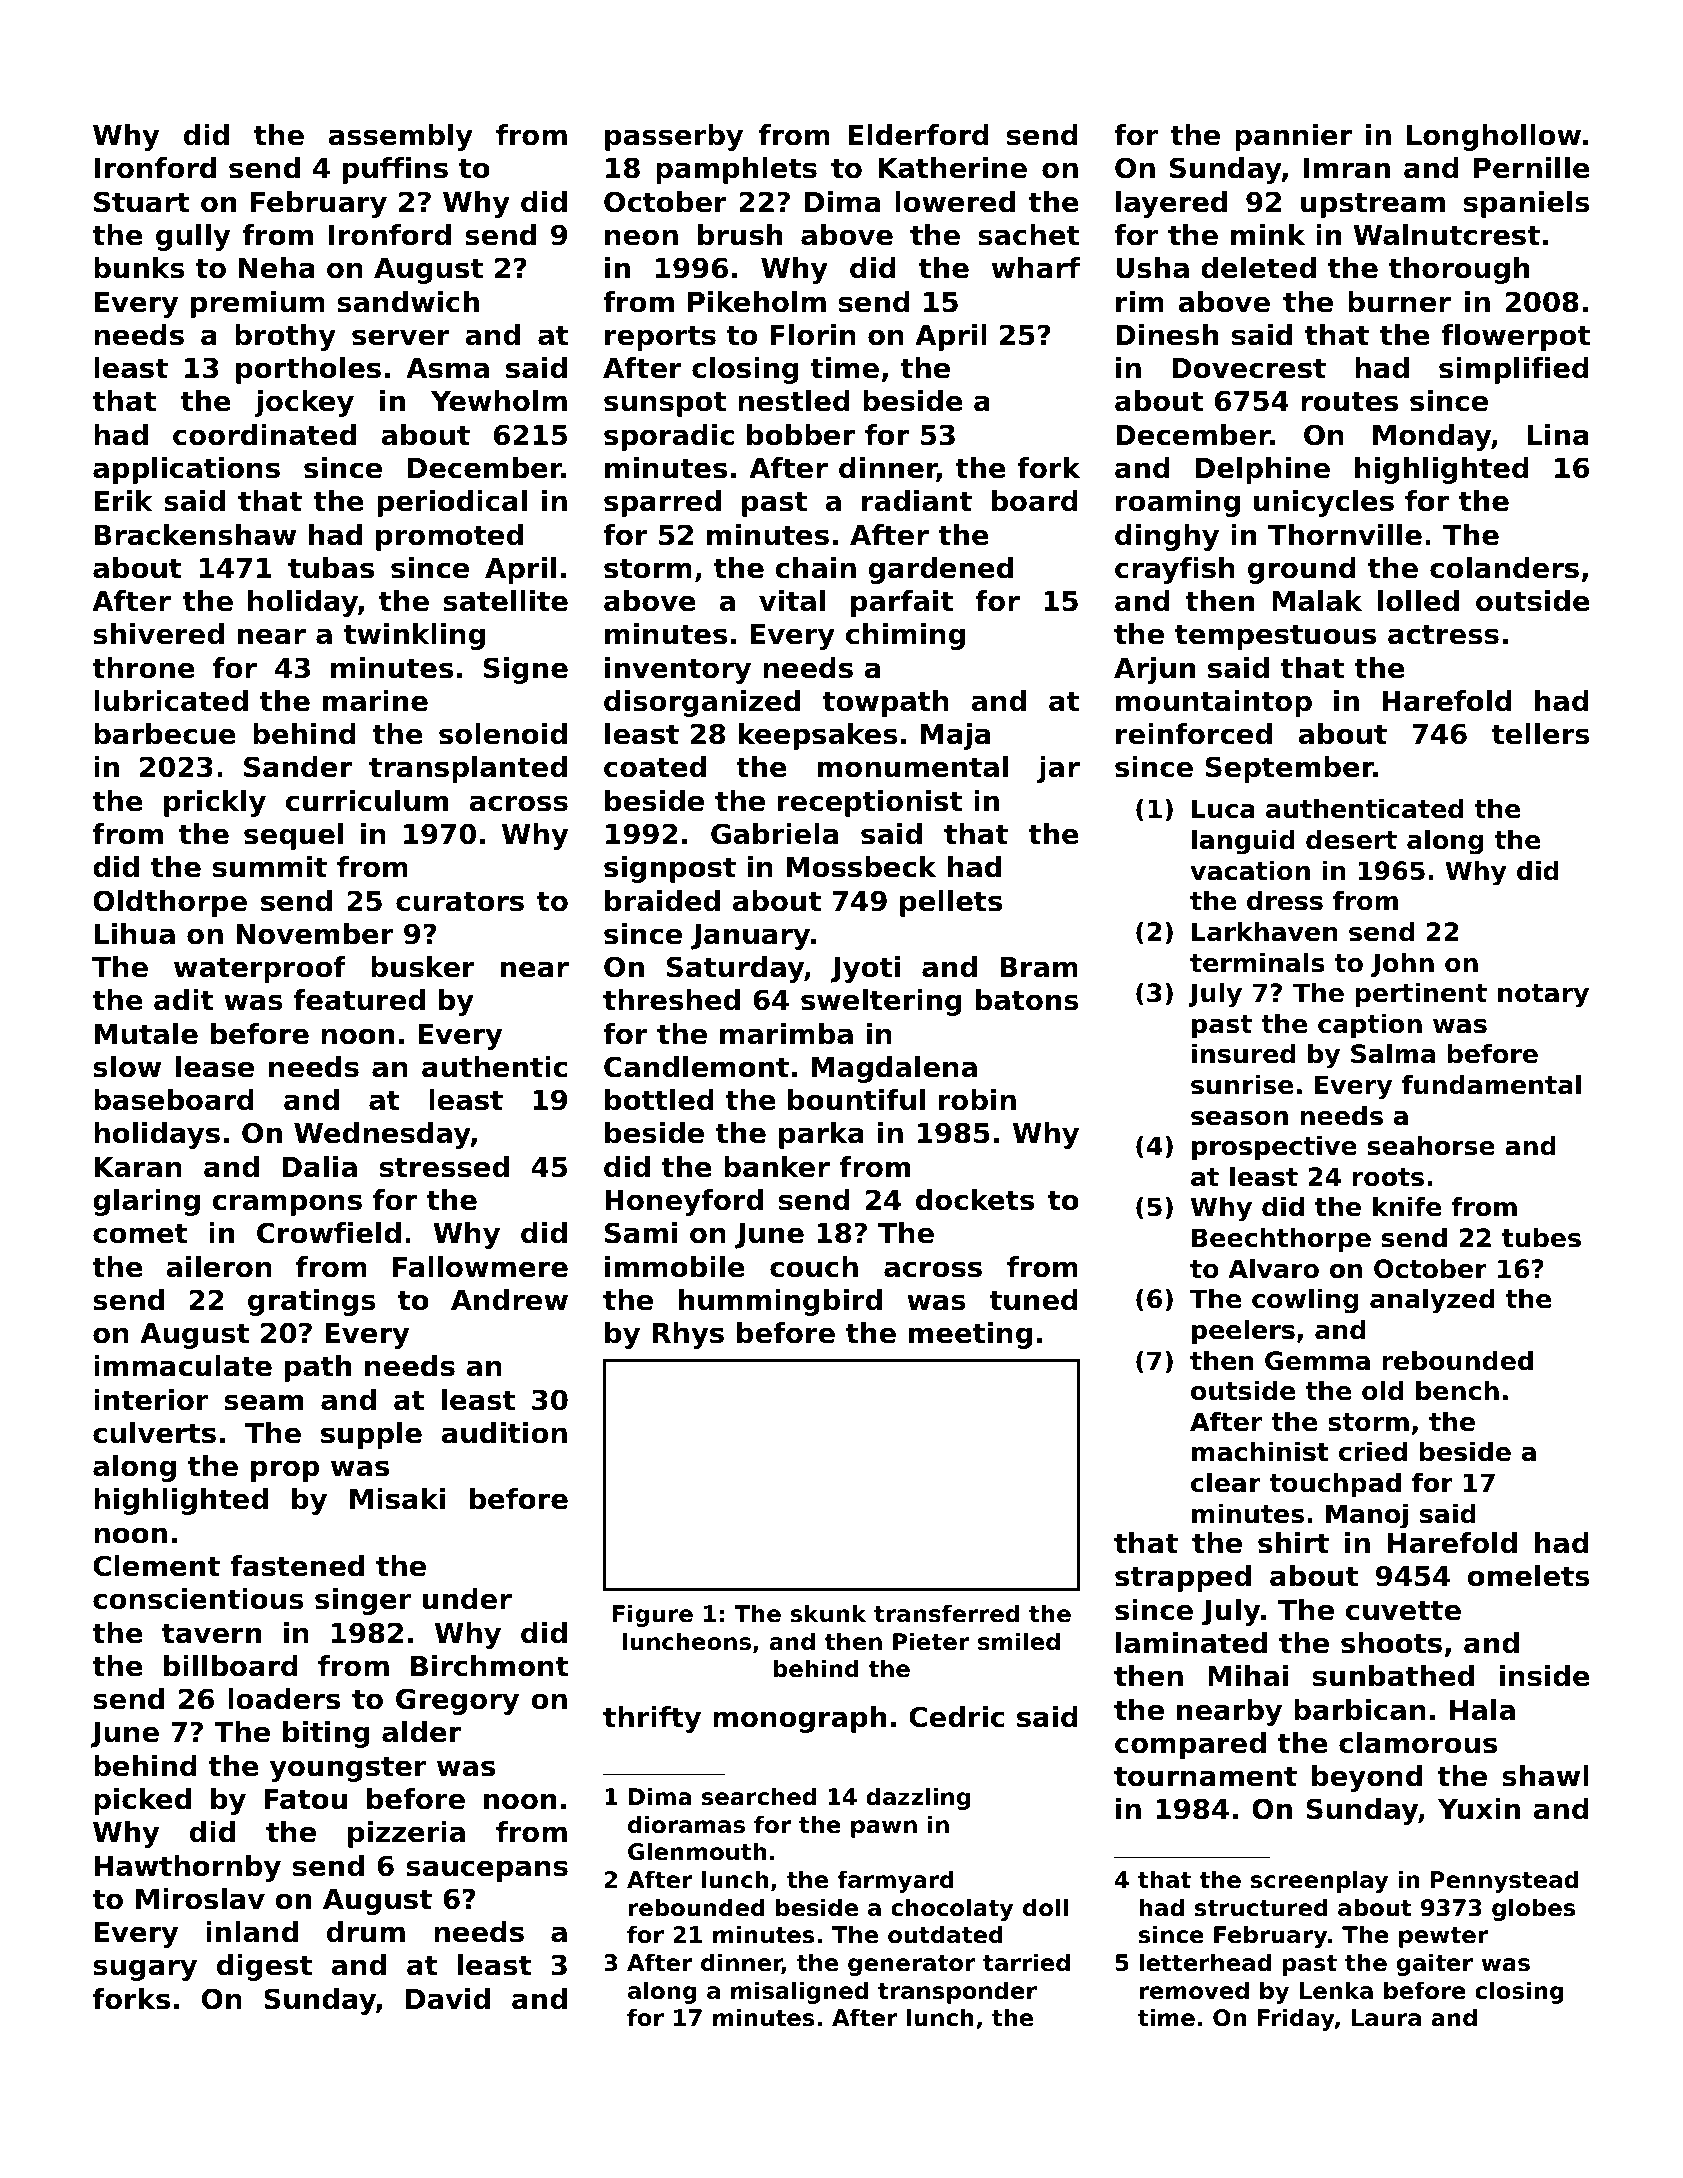  I want to click on sparred, so click(662, 503).
